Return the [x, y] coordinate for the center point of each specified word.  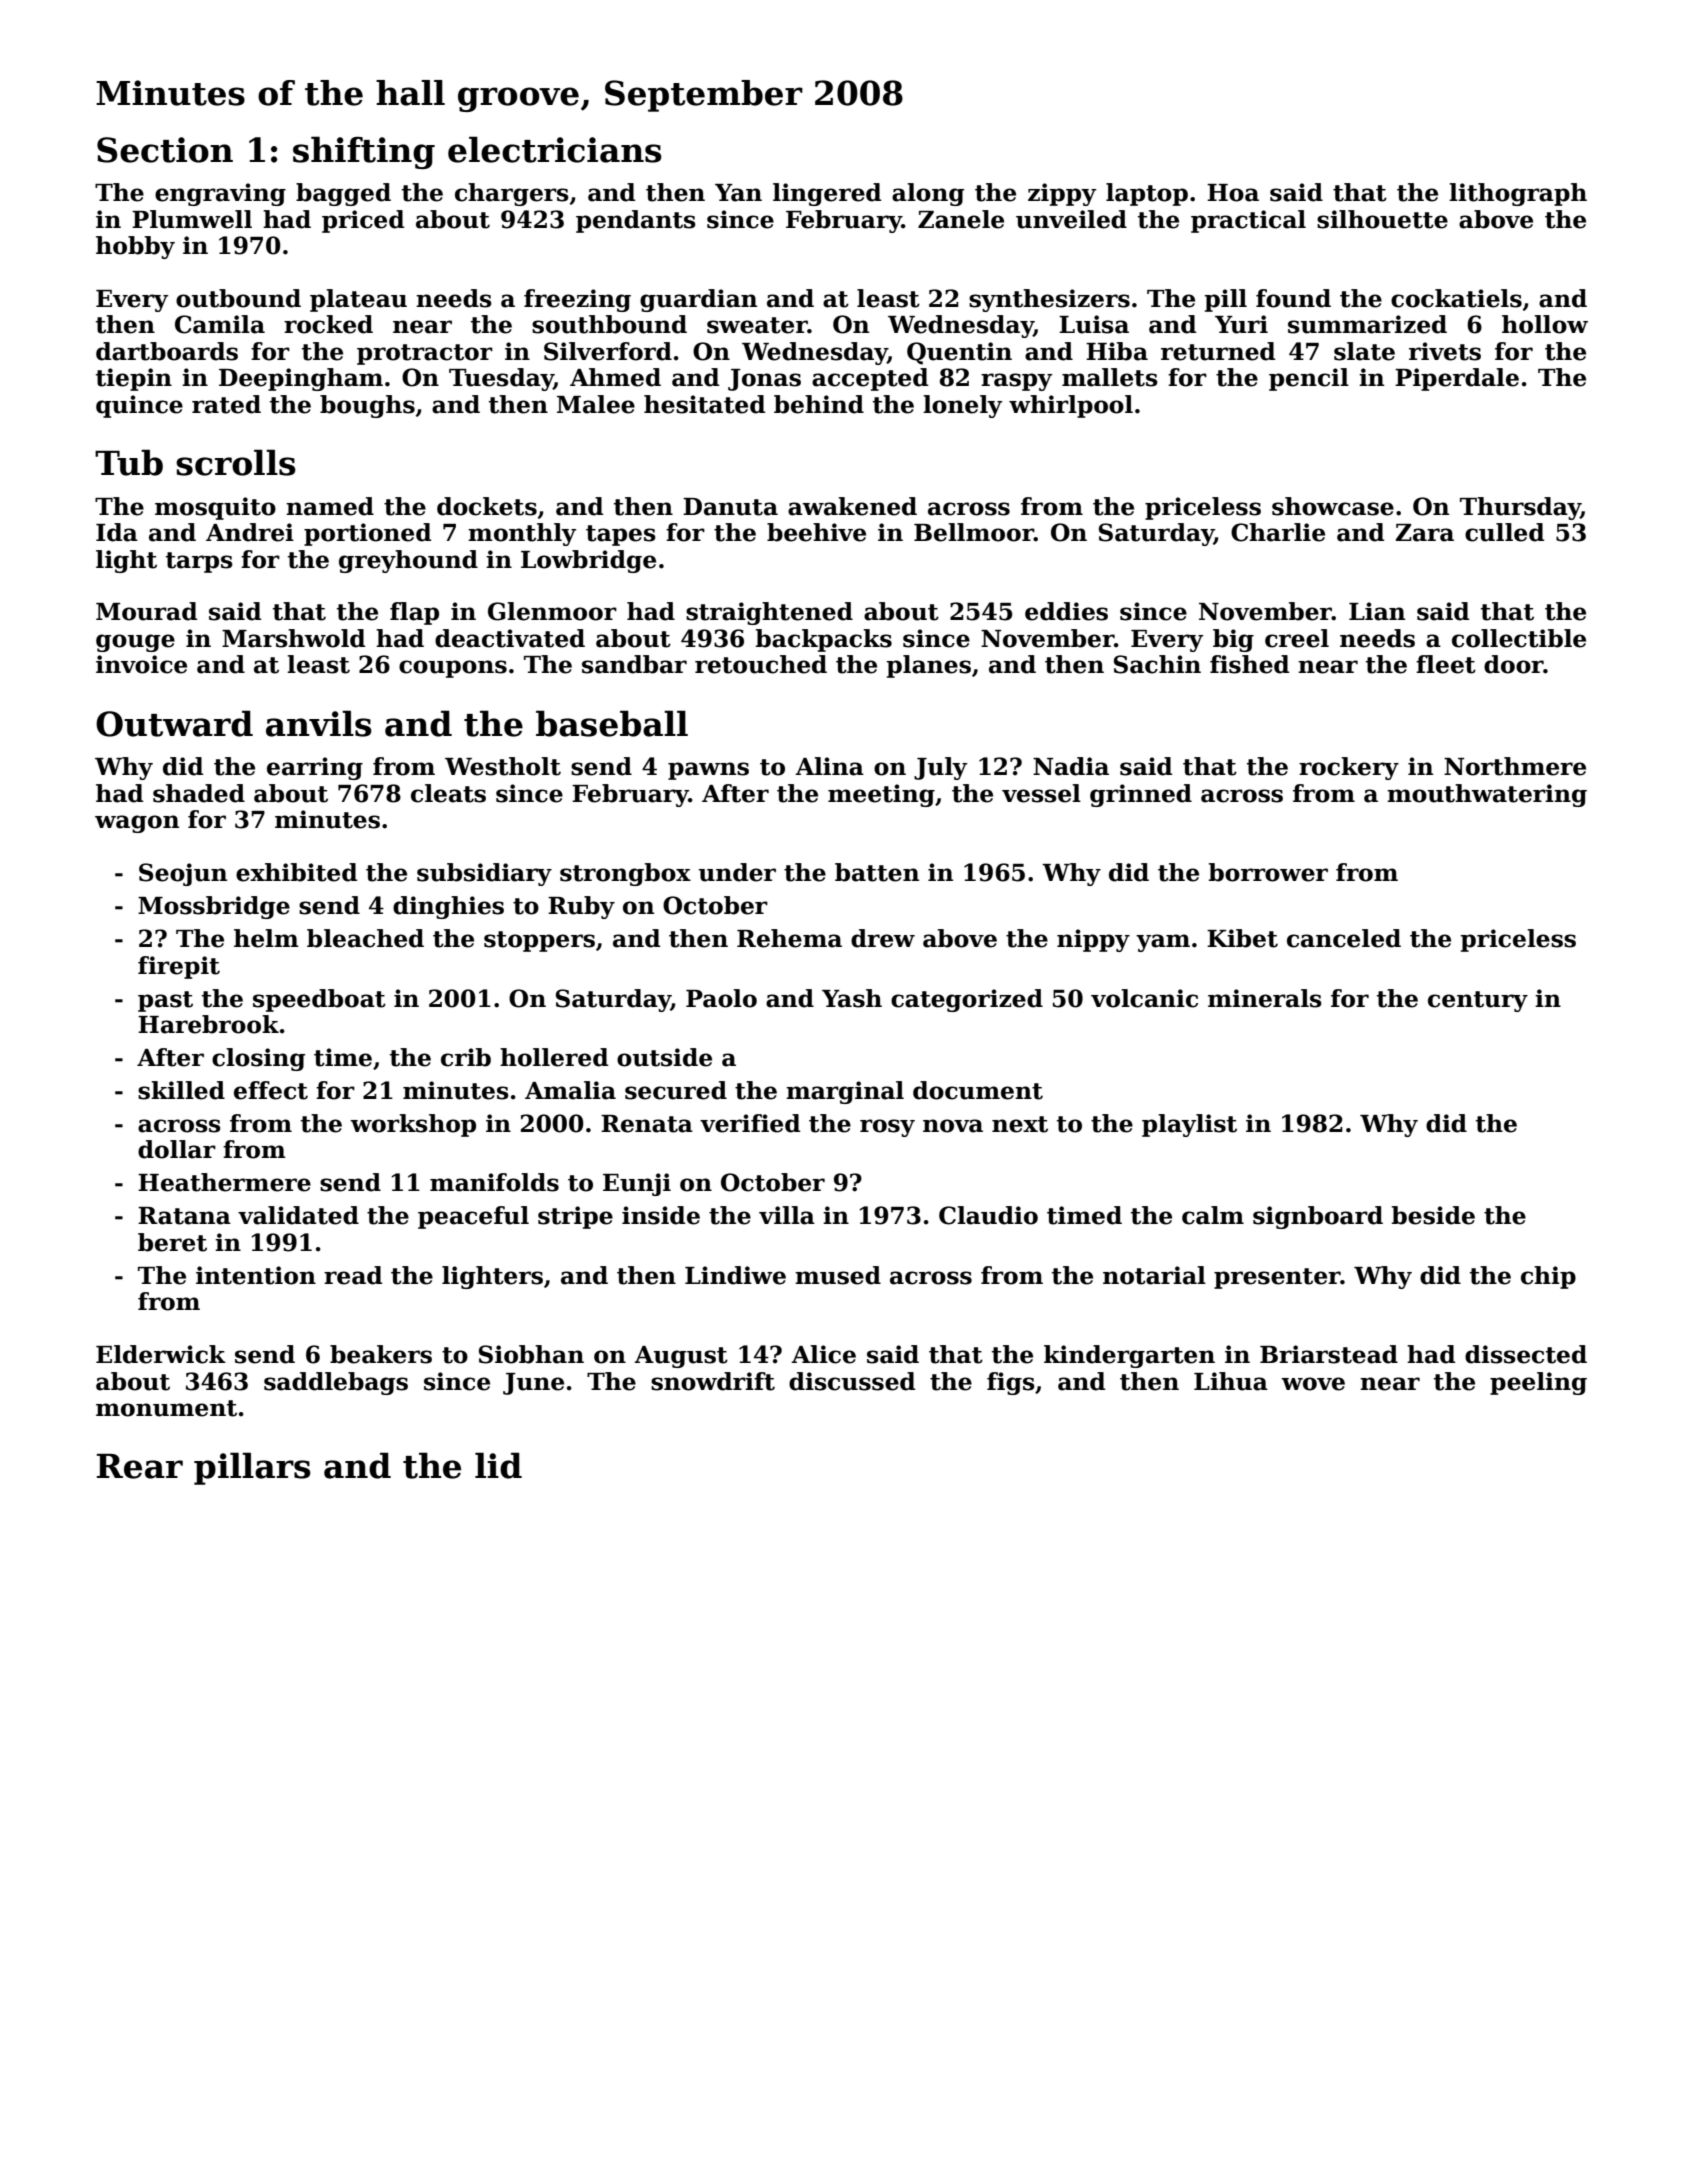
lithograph [1518, 194]
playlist [1189, 1125]
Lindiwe [735, 1275]
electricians [555, 149]
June [533, 1384]
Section [165, 150]
